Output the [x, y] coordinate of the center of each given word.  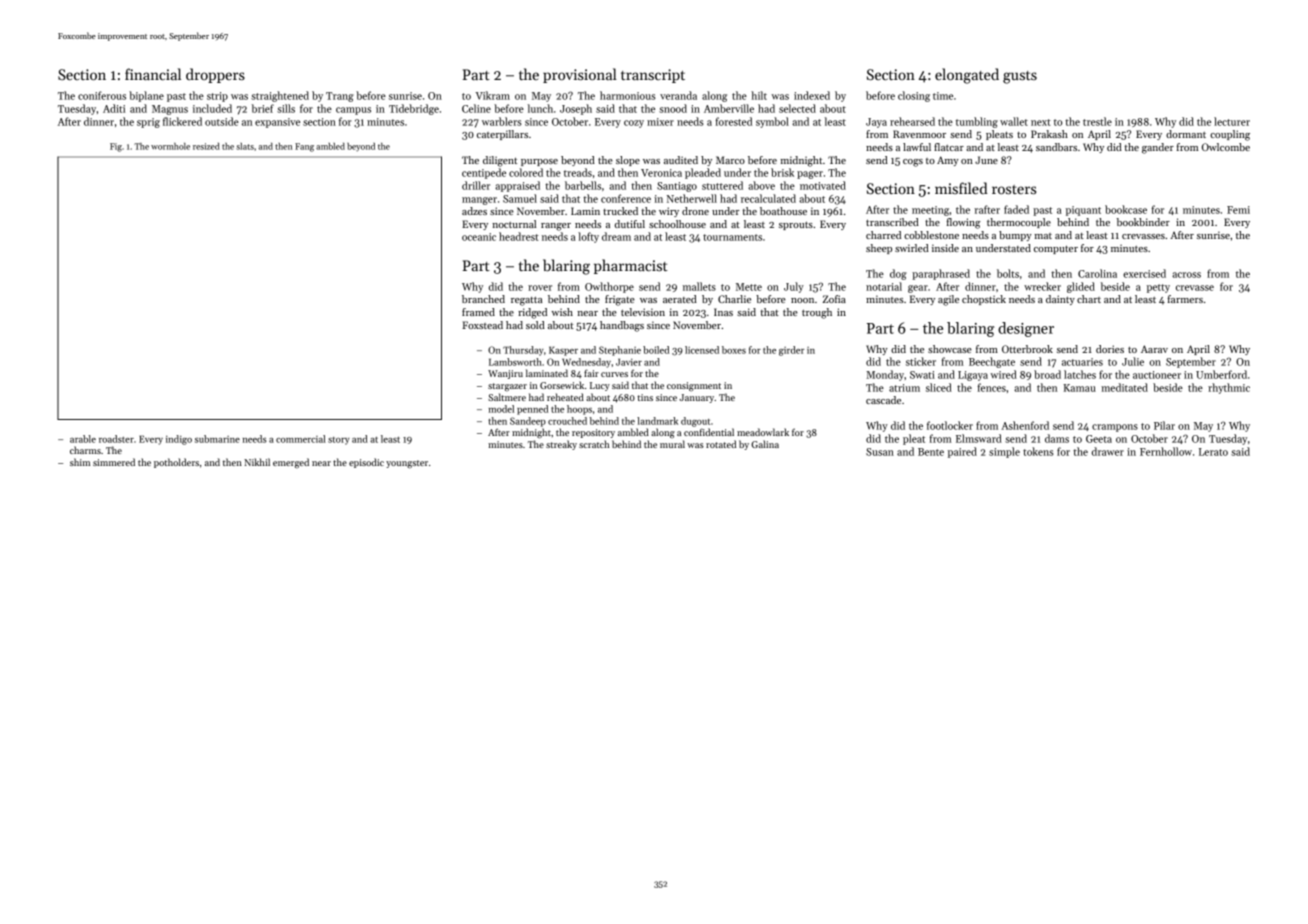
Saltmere [507, 397]
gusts [1020, 77]
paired [962, 452]
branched [483, 299]
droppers [215, 75]
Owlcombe [1226, 147]
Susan [880, 452]
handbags [622, 326]
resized [206, 146]
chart [1089, 299]
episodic [366, 463]
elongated [967, 76]
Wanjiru [505, 374]
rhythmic [1229, 388]
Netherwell [692, 198]
